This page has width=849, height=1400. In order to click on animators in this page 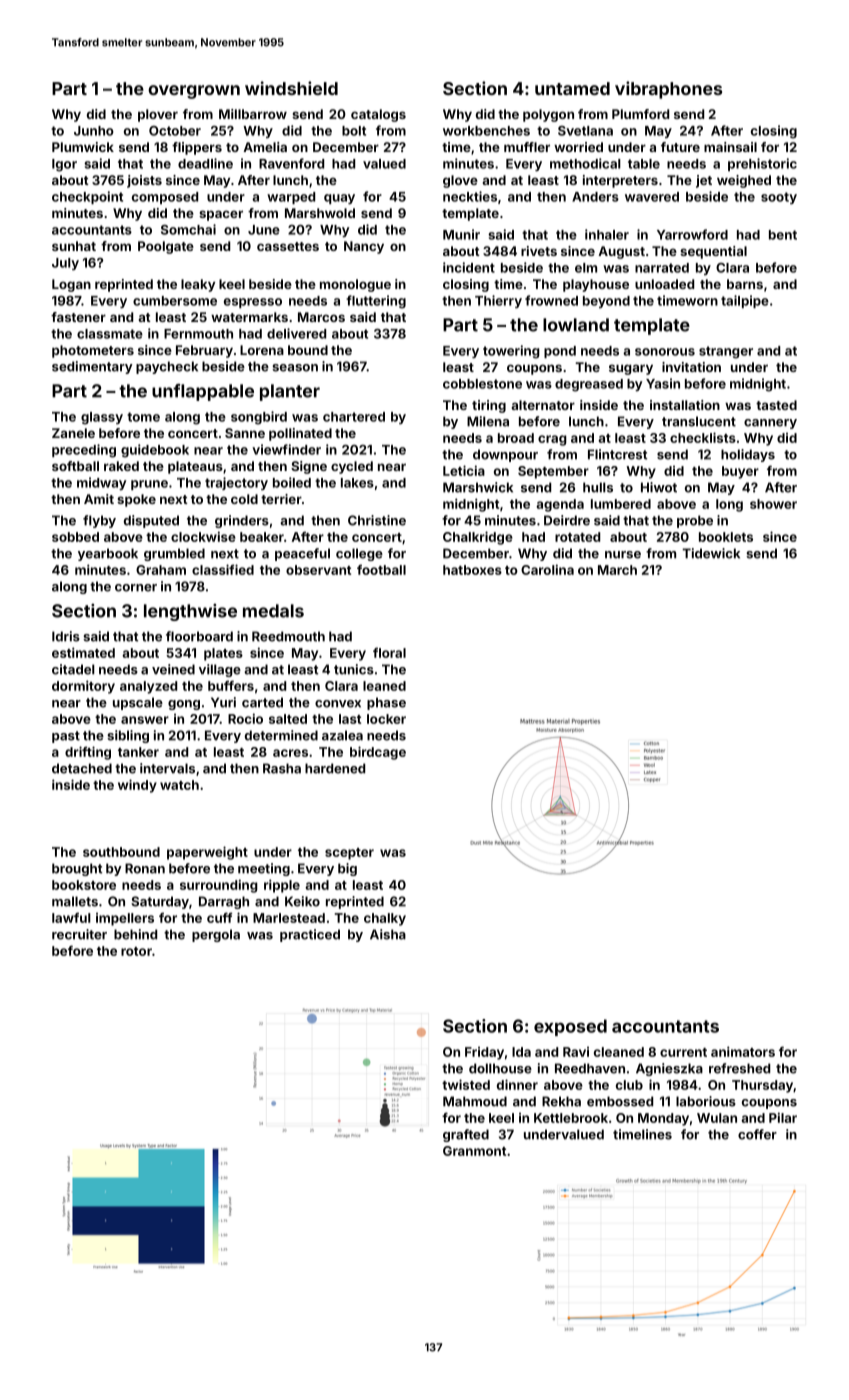, I will do `click(743, 1051)`.
